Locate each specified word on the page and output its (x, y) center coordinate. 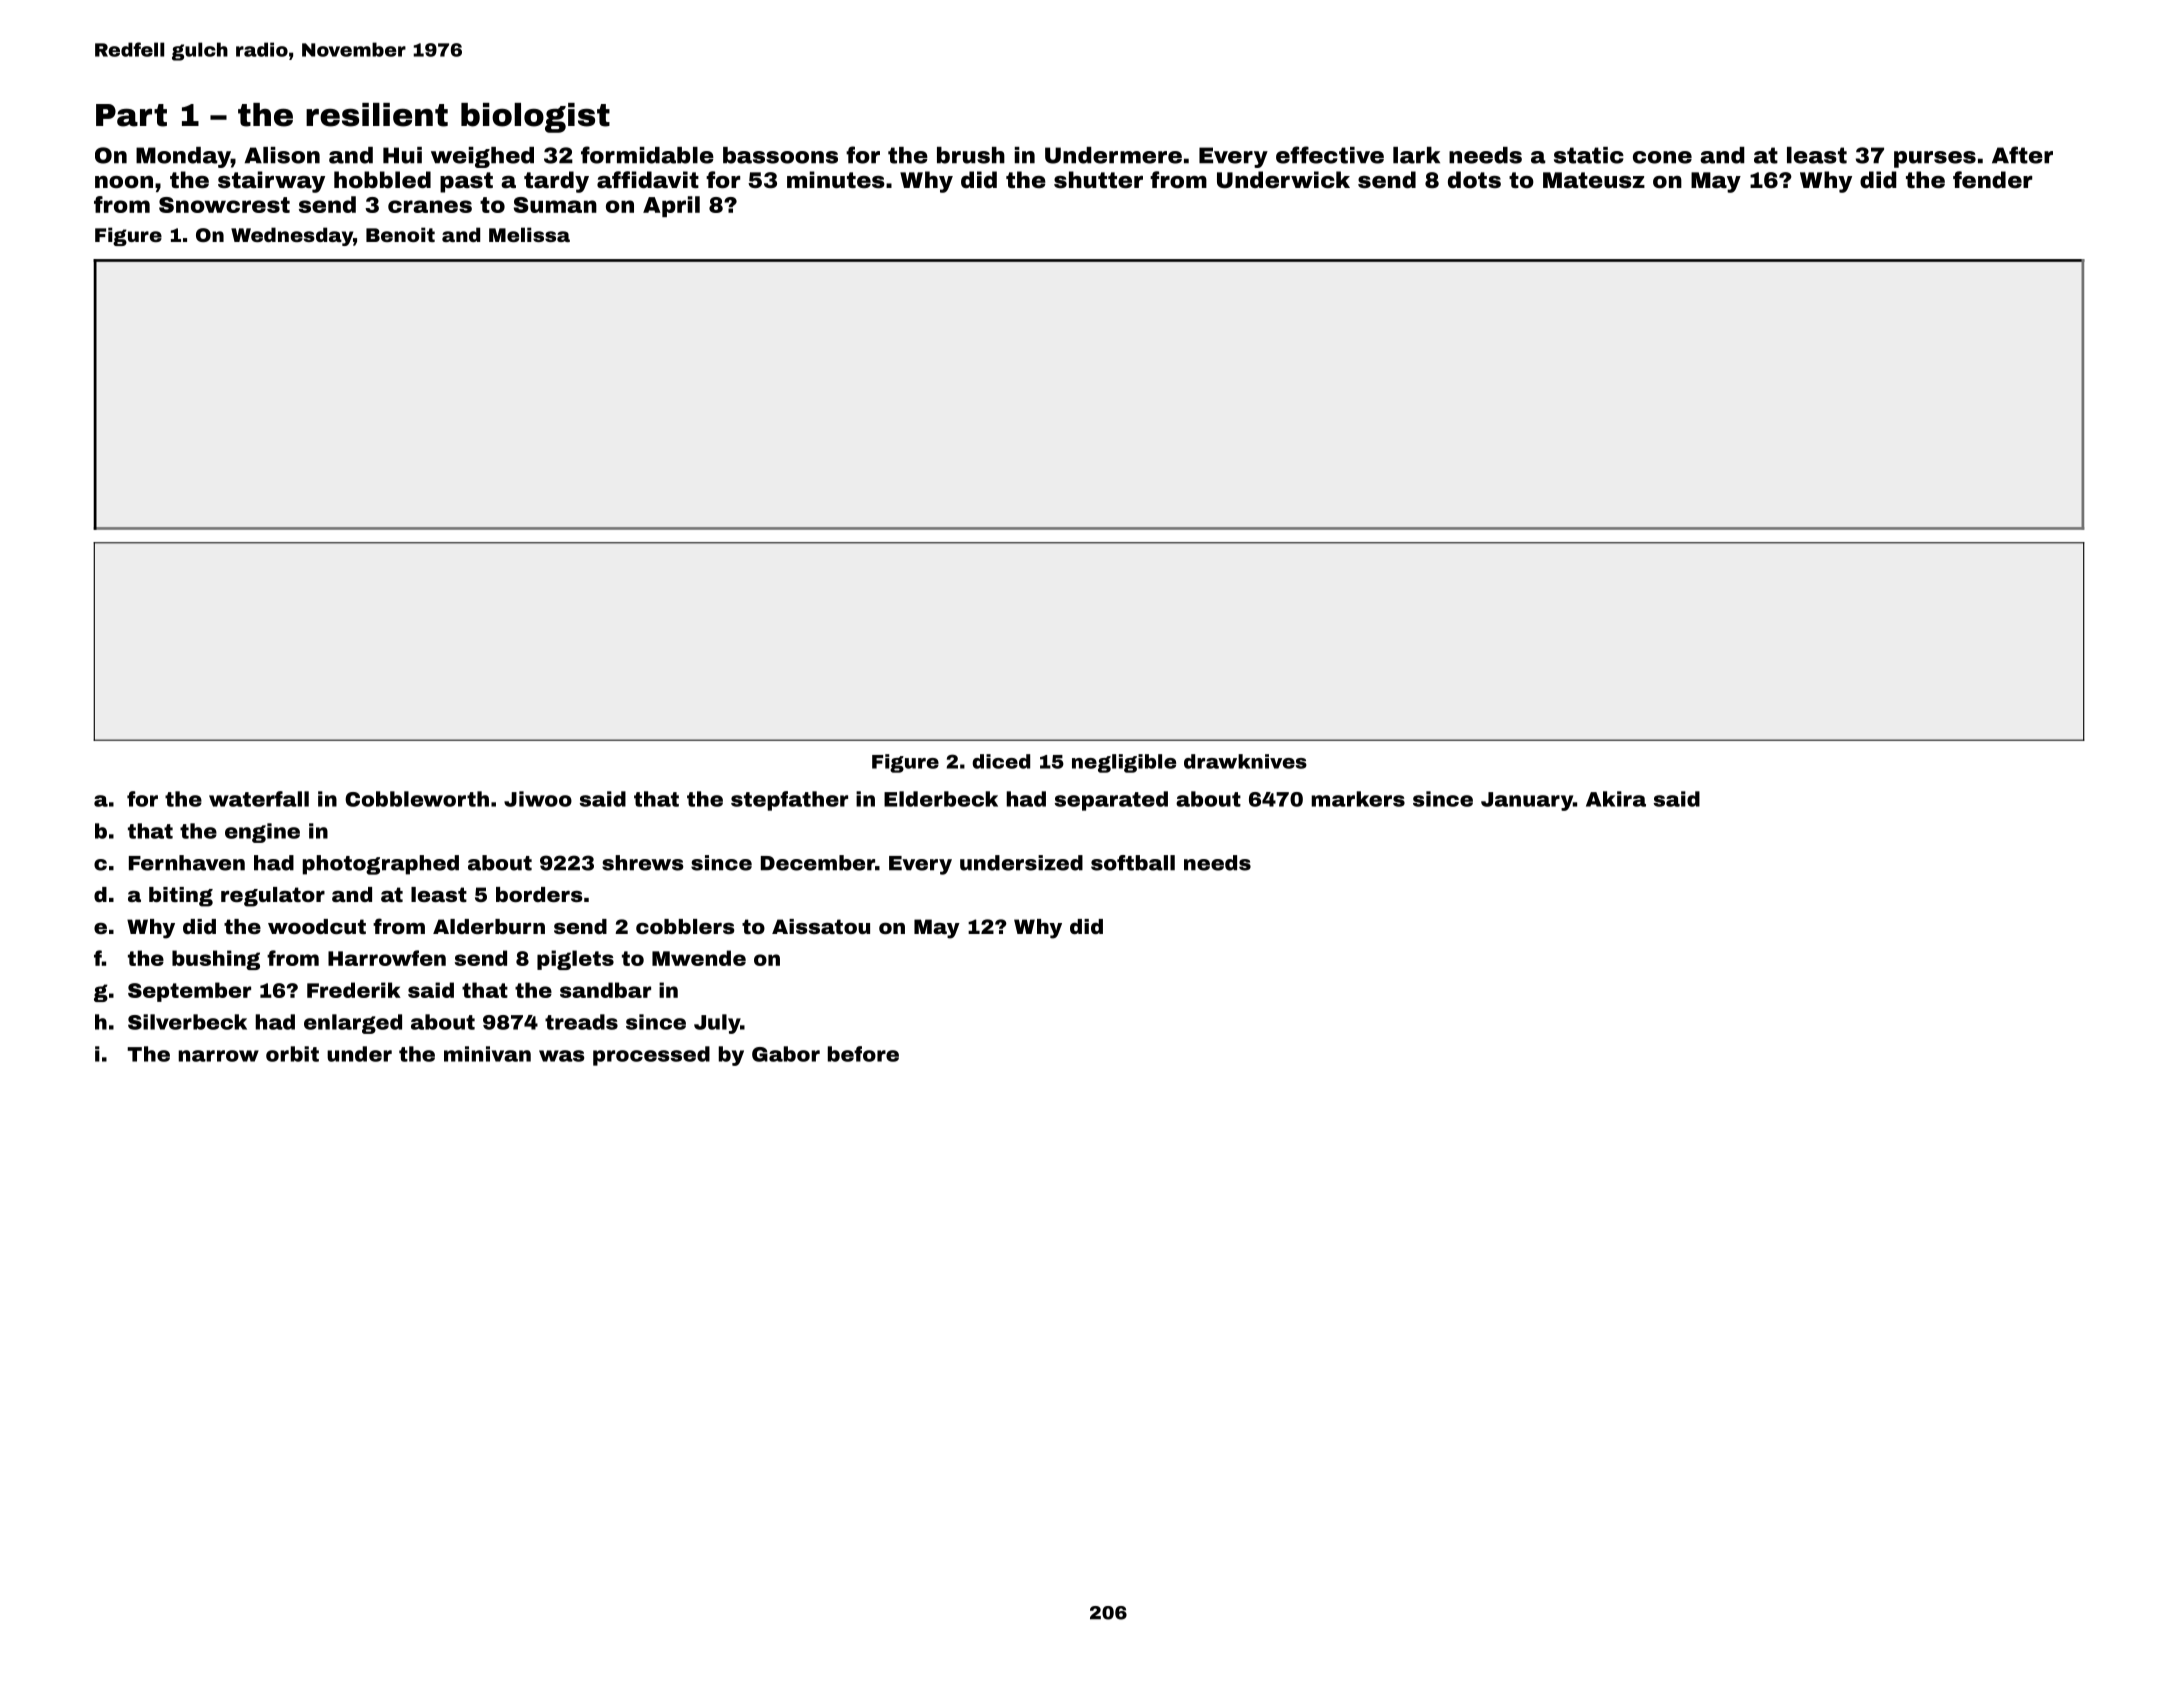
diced (1001, 761)
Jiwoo (538, 799)
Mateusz (1594, 180)
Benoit (400, 234)
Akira (1616, 799)
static (1589, 155)
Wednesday (292, 236)
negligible (1124, 763)
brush (971, 155)
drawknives (1245, 761)
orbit (292, 1054)
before (863, 1054)
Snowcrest (224, 205)
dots (1474, 179)
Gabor (786, 1054)
